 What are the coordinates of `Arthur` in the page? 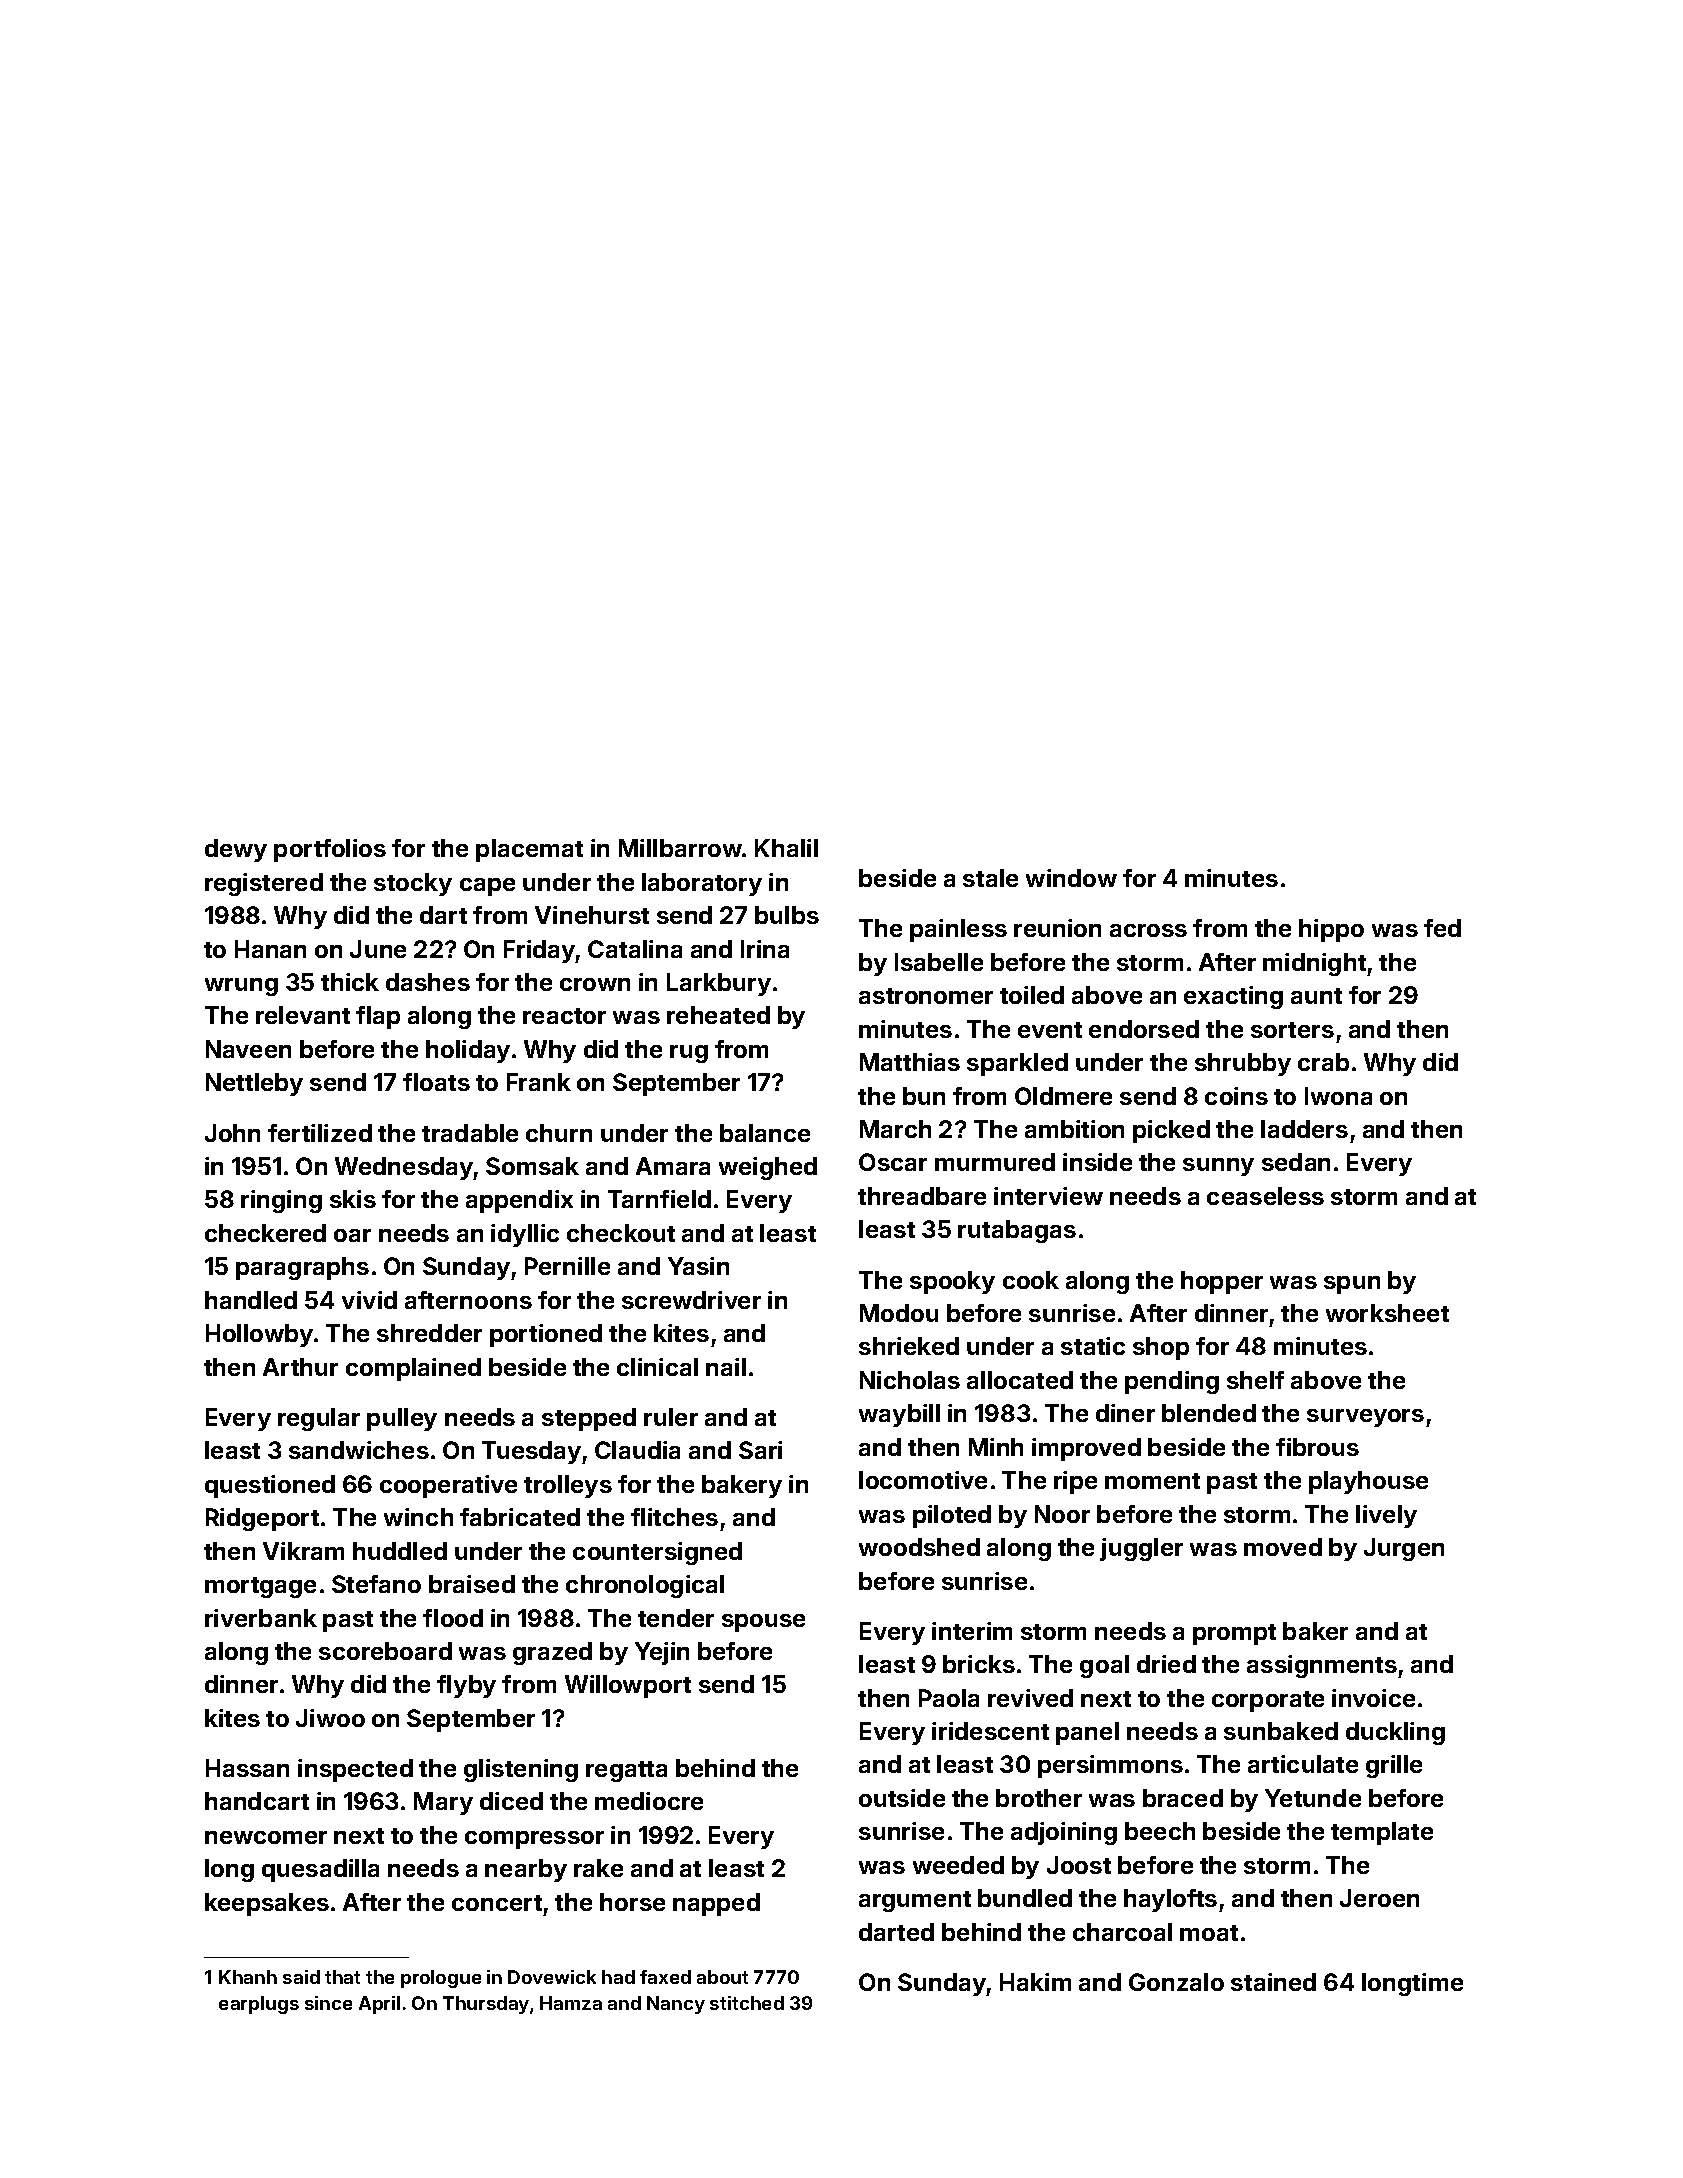 It's located at (300, 1367).
